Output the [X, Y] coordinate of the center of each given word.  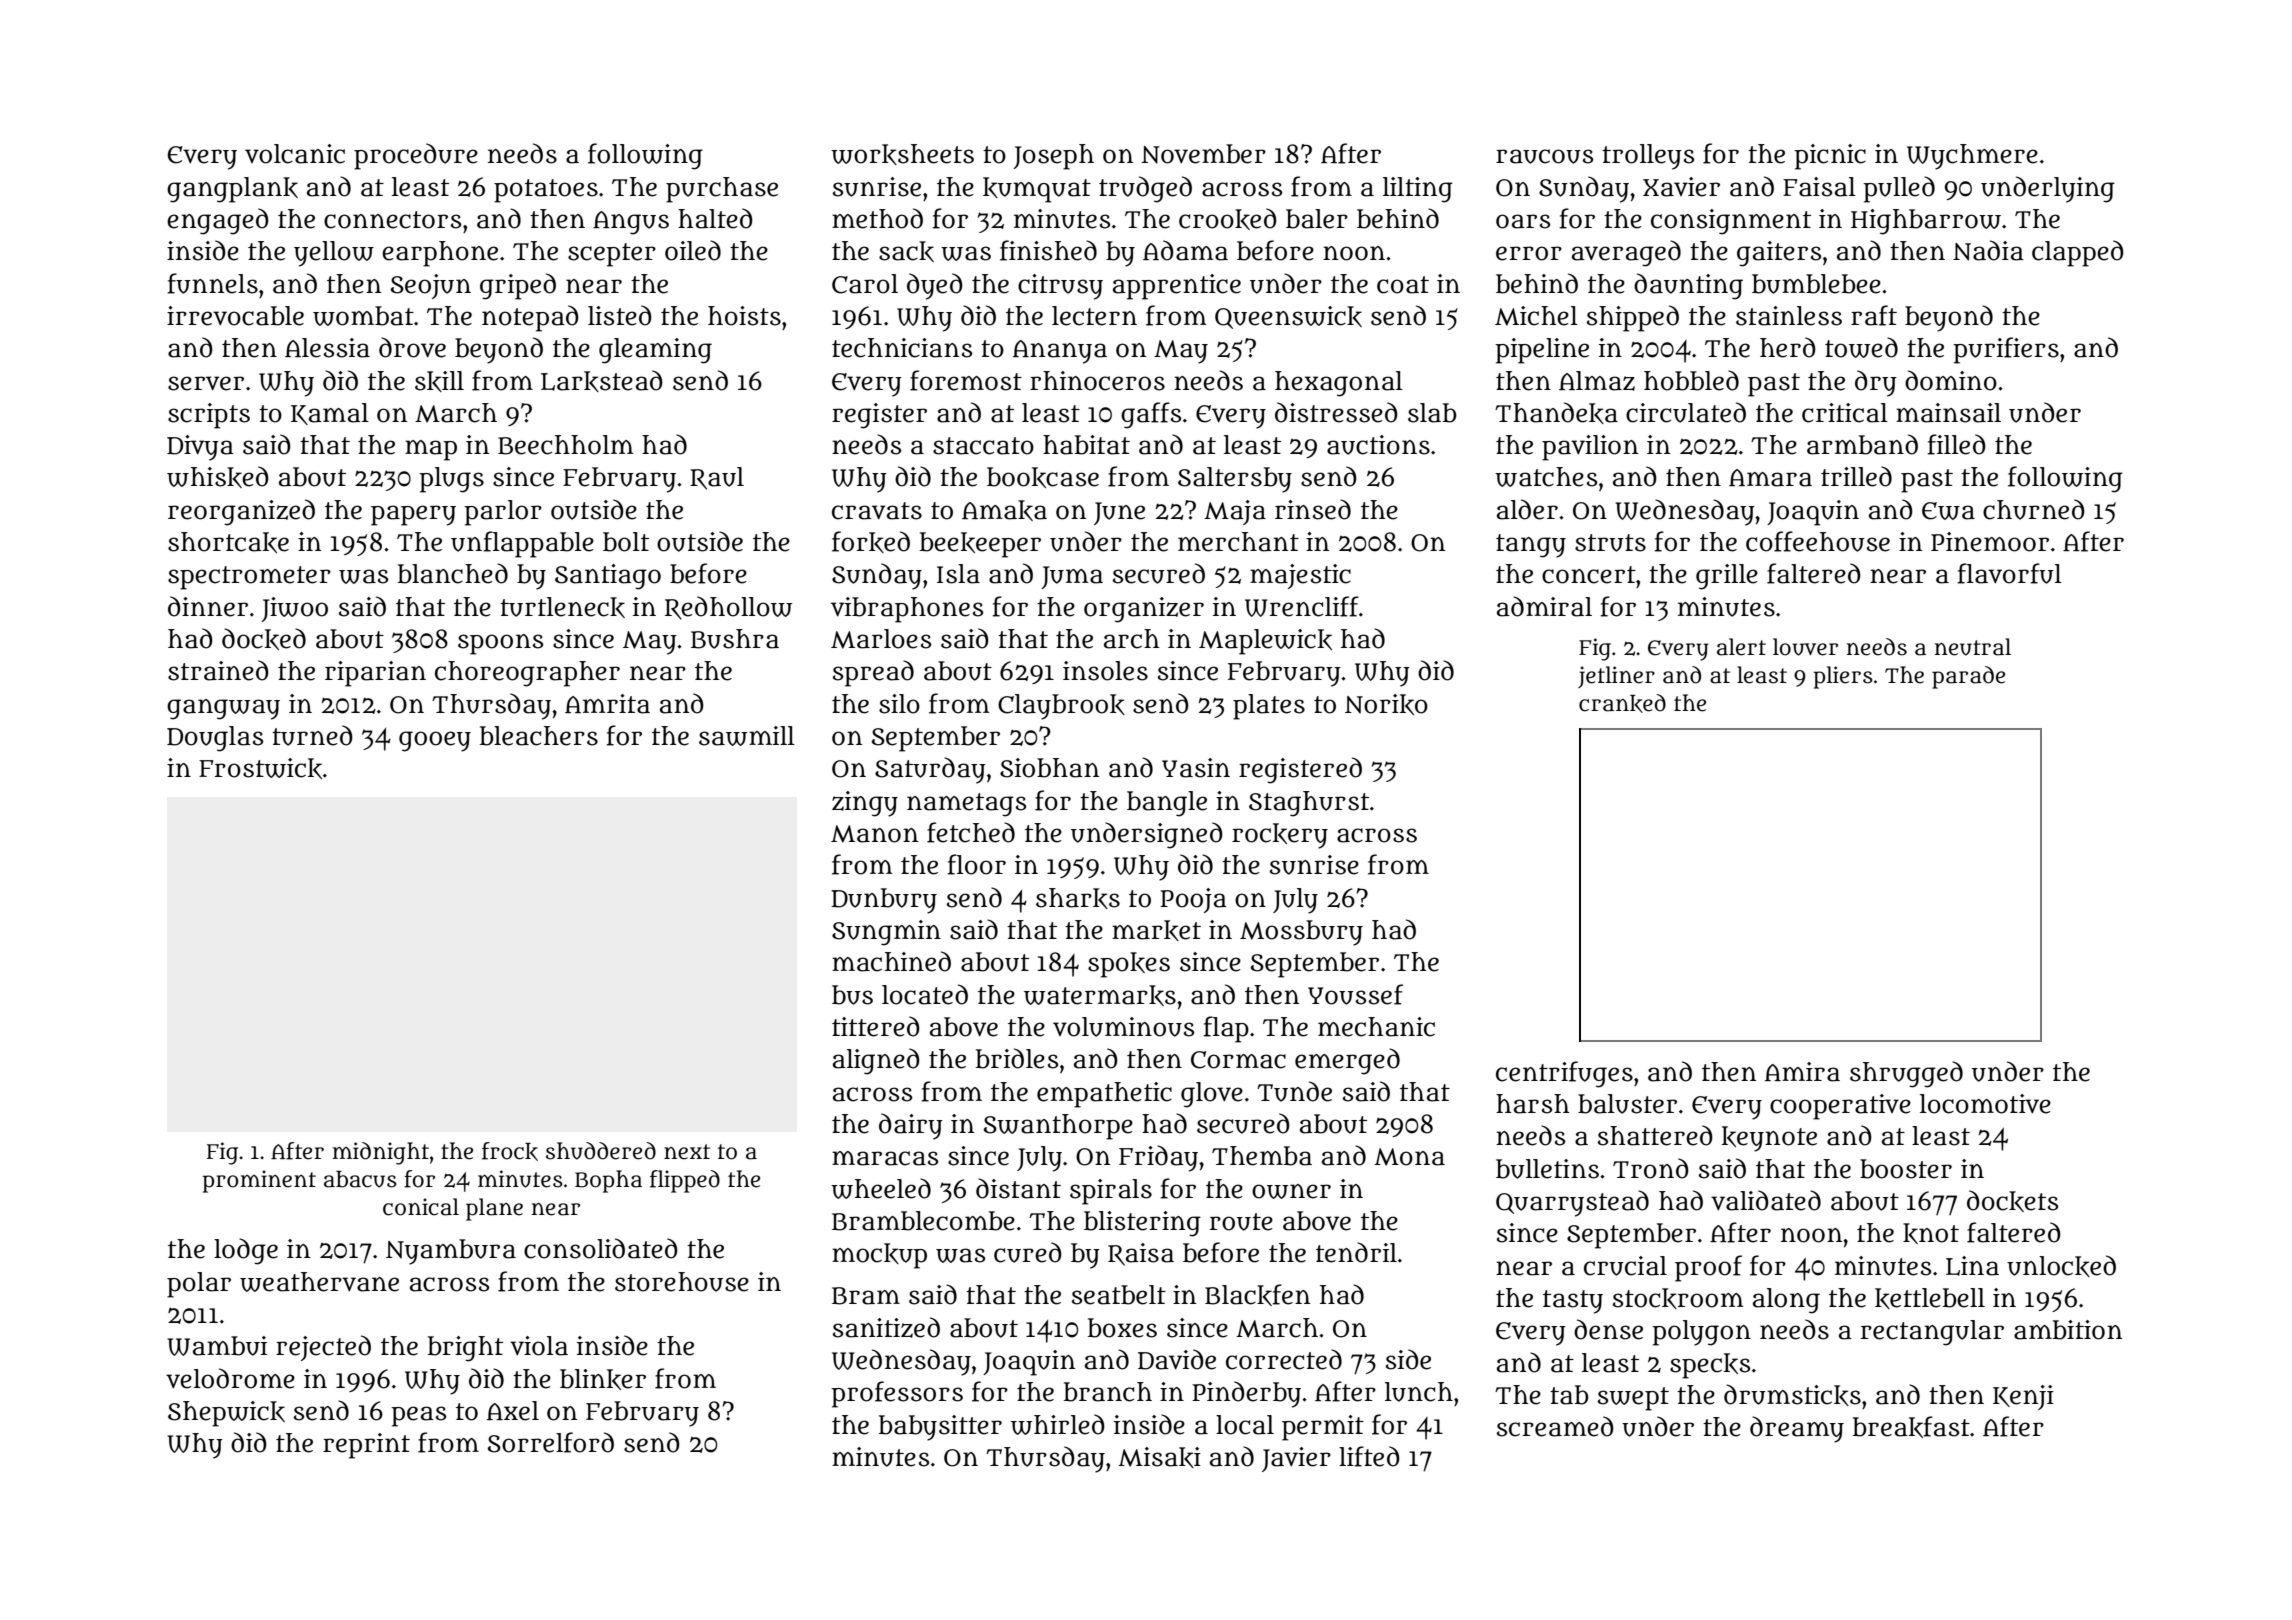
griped [518, 286]
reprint [366, 1446]
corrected [1284, 1359]
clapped [2078, 253]
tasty [1573, 1302]
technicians [902, 348]
